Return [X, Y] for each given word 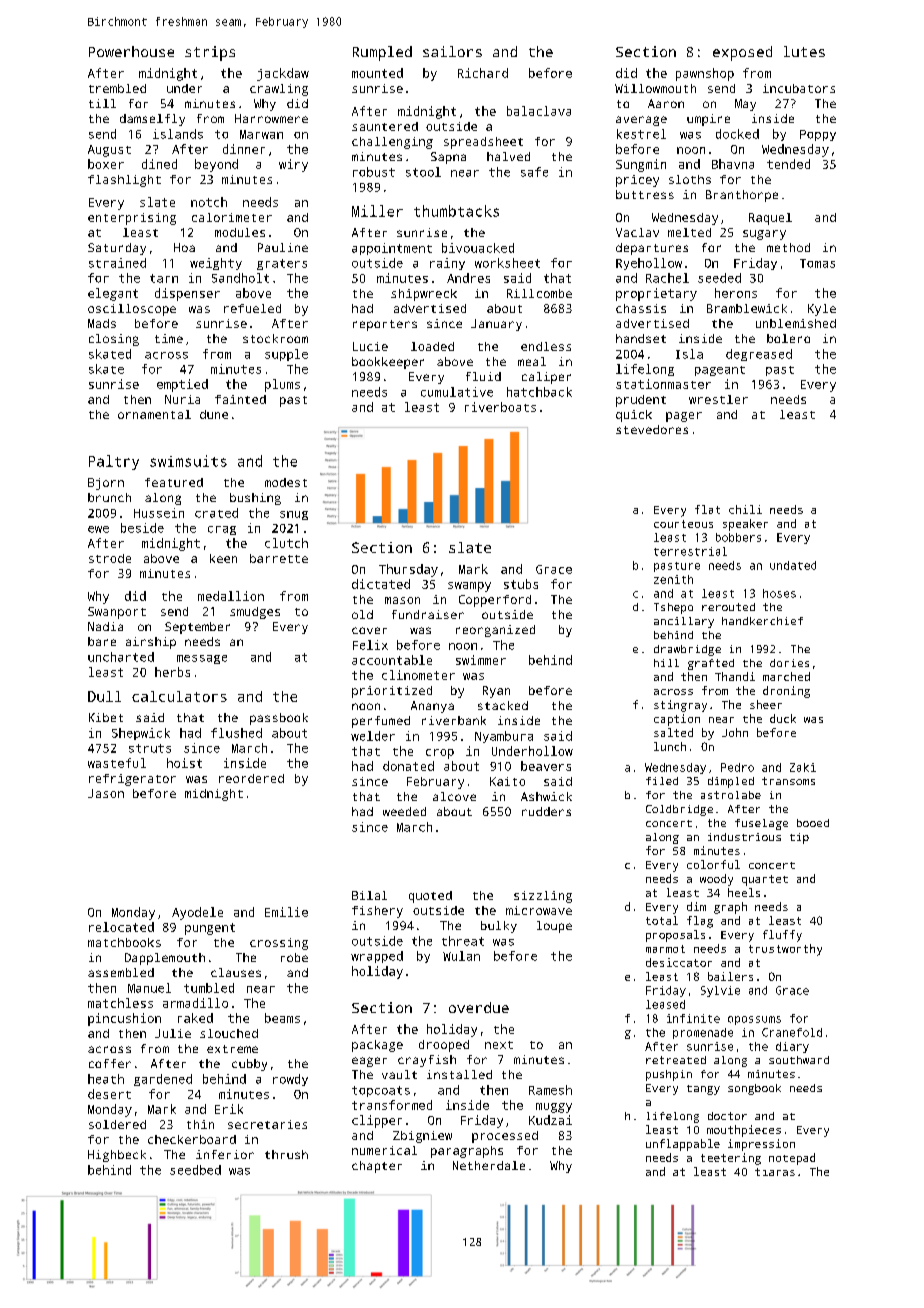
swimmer [481, 660]
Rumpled [382, 53]
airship [151, 643]
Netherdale [489, 1165]
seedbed [195, 1170]
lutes [804, 51]
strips [210, 53]
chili [745, 509]
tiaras [775, 1172]
